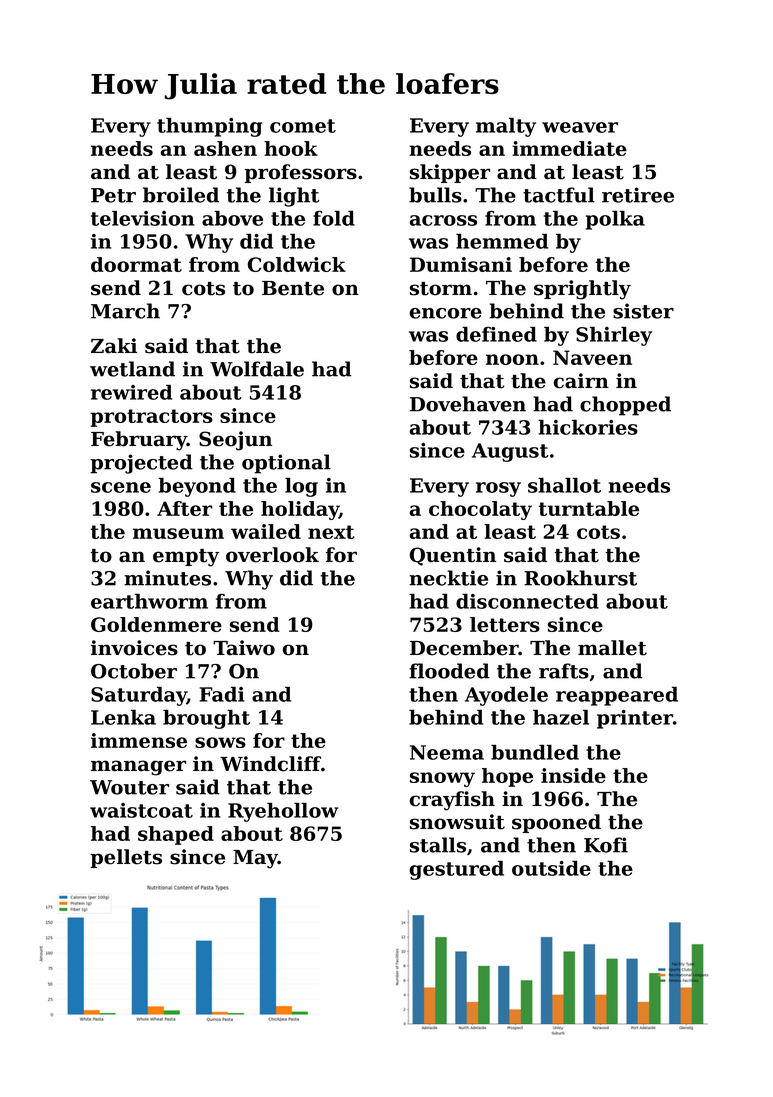 The width and height of the document is (773, 1097). What do you see at coordinates (612, 648) in the document?
I see `mallet` at bounding box center [612, 648].
